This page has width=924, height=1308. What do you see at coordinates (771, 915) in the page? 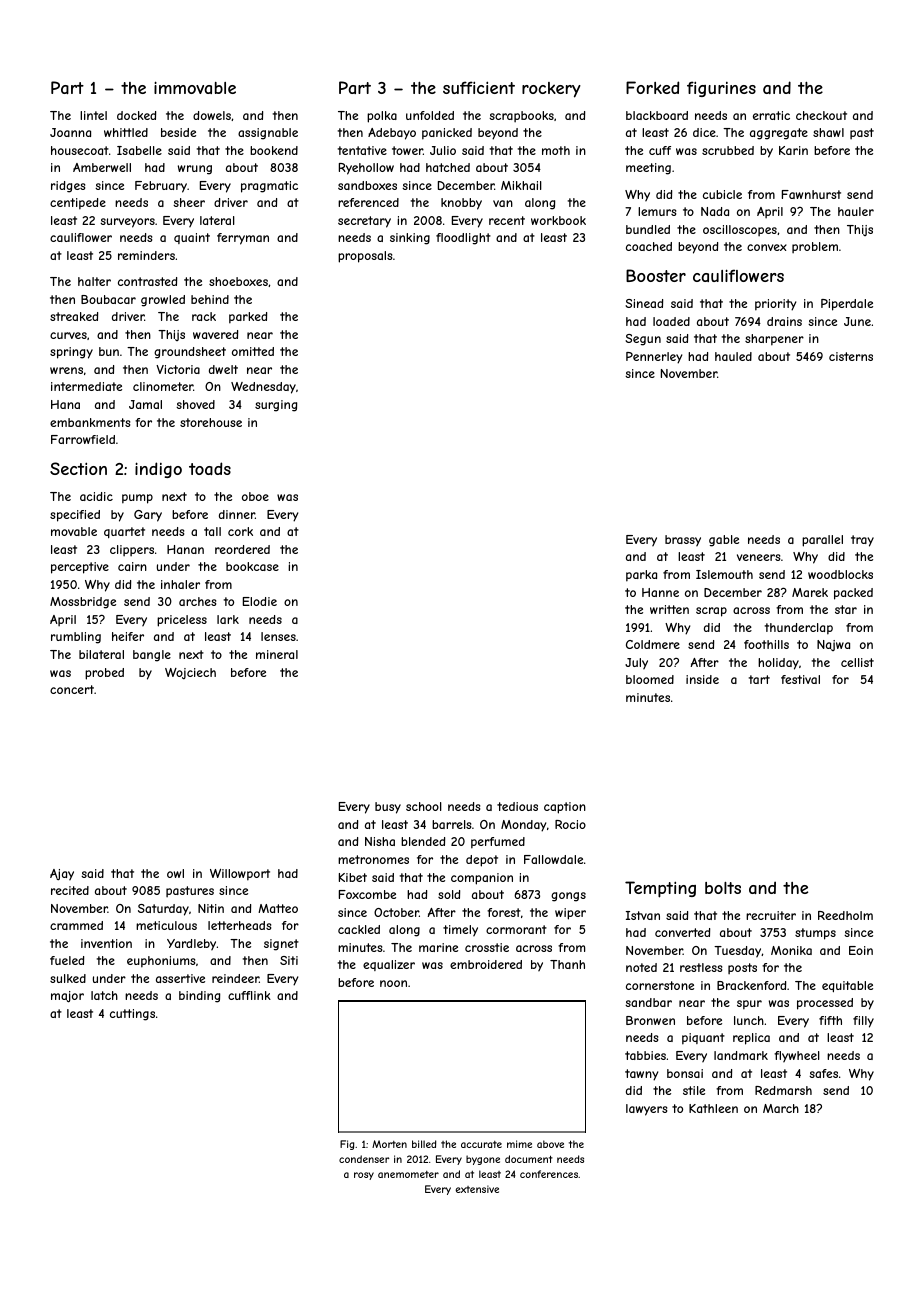
I see `recruiter` at bounding box center [771, 915].
